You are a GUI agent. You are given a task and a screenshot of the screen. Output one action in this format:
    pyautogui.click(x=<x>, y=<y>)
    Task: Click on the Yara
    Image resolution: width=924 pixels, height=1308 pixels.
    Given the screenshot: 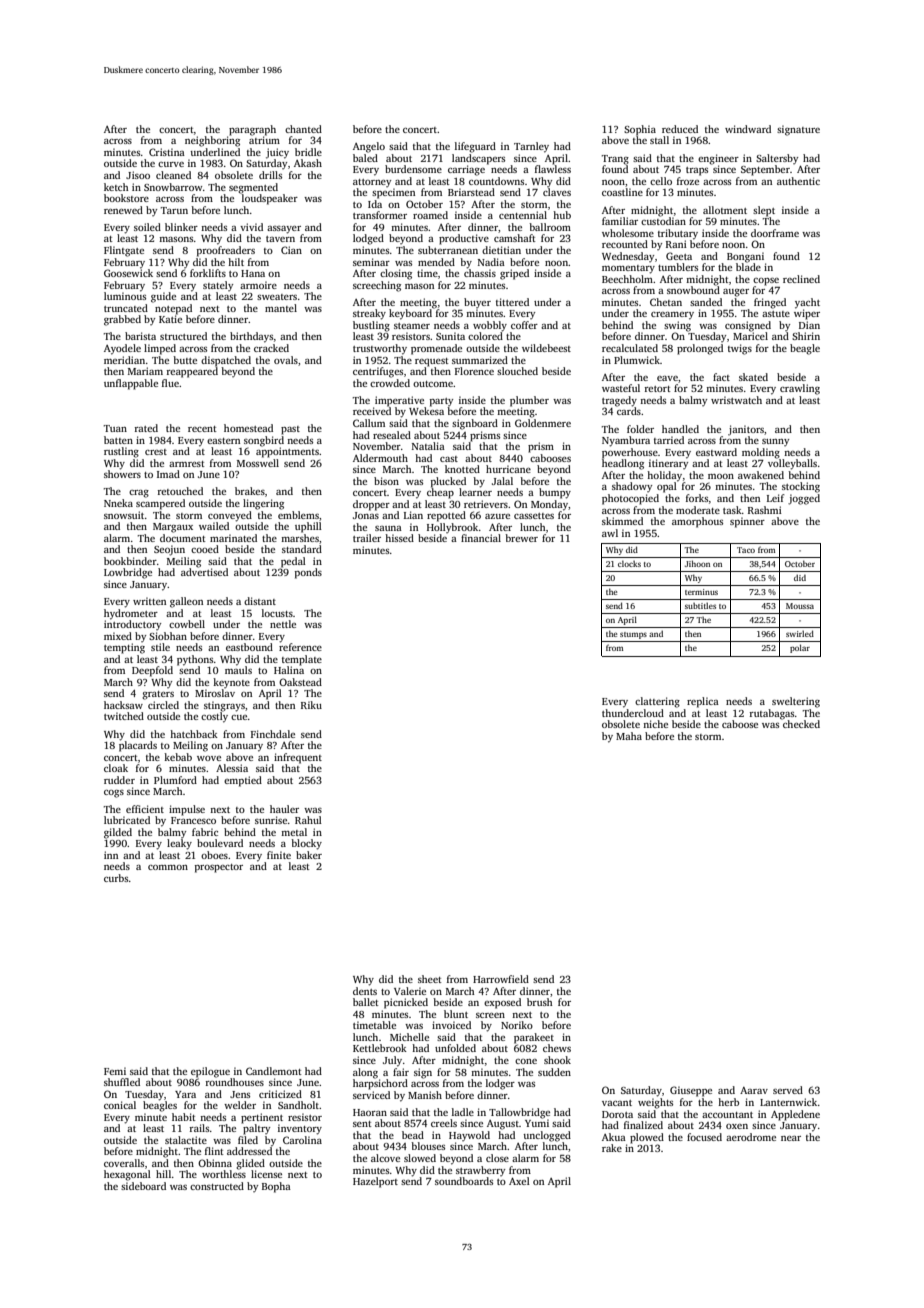 What is the action you would take?
    pyautogui.click(x=185, y=1094)
